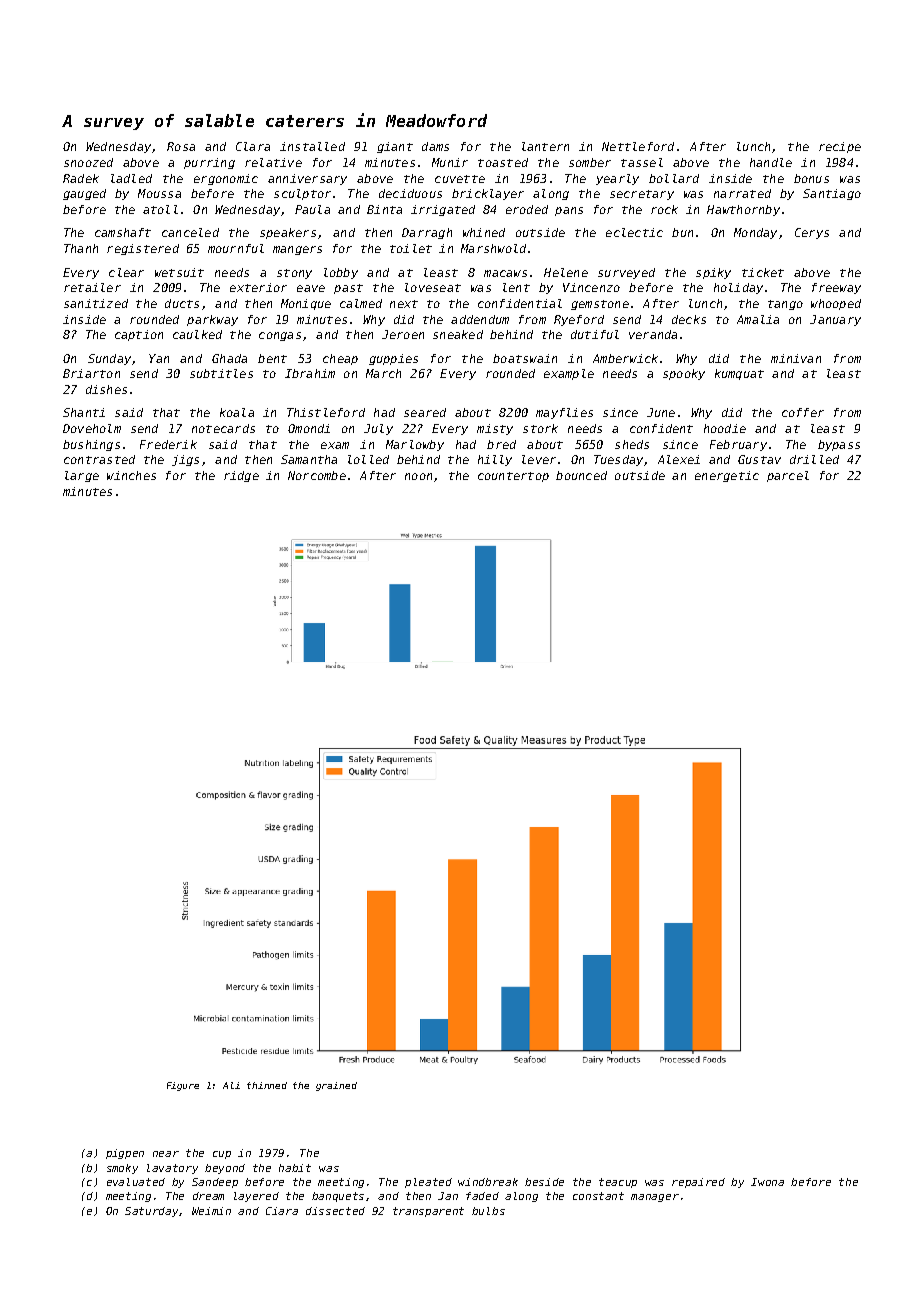  What do you see at coordinates (767, 1182) in the screenshot?
I see `Iwona` at bounding box center [767, 1182].
